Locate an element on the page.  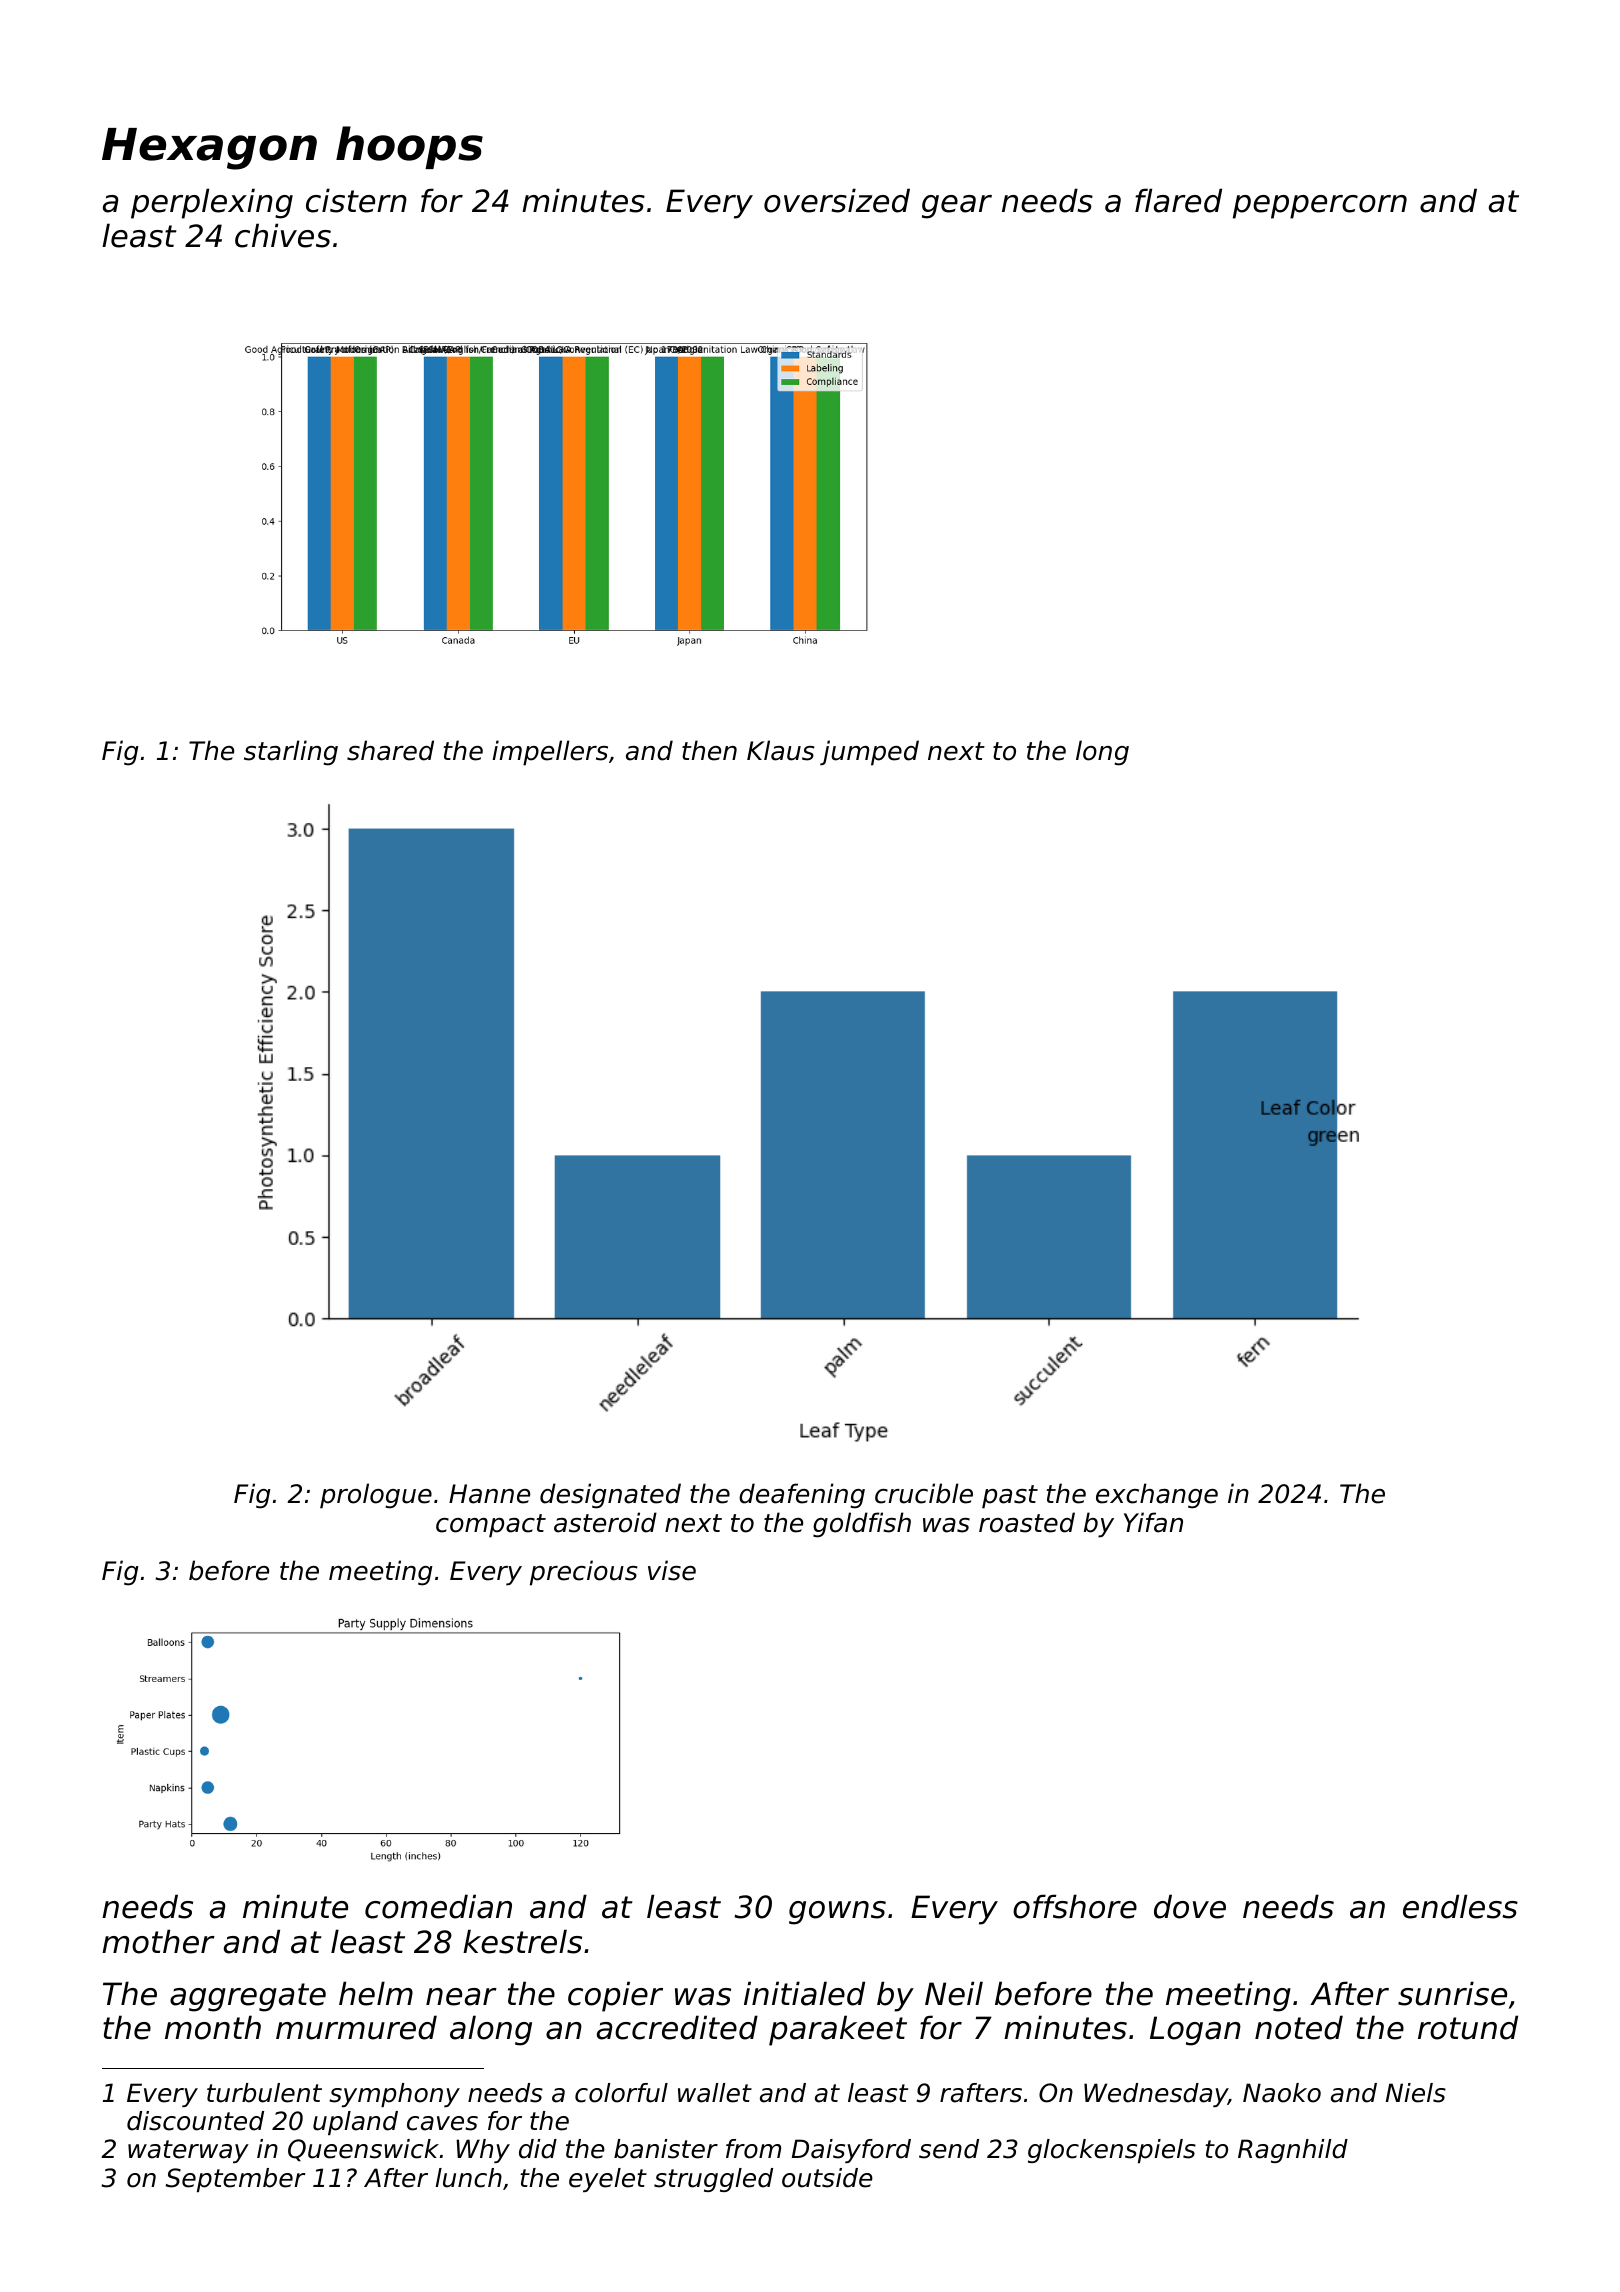
designated is located at coordinates (610, 1496).
